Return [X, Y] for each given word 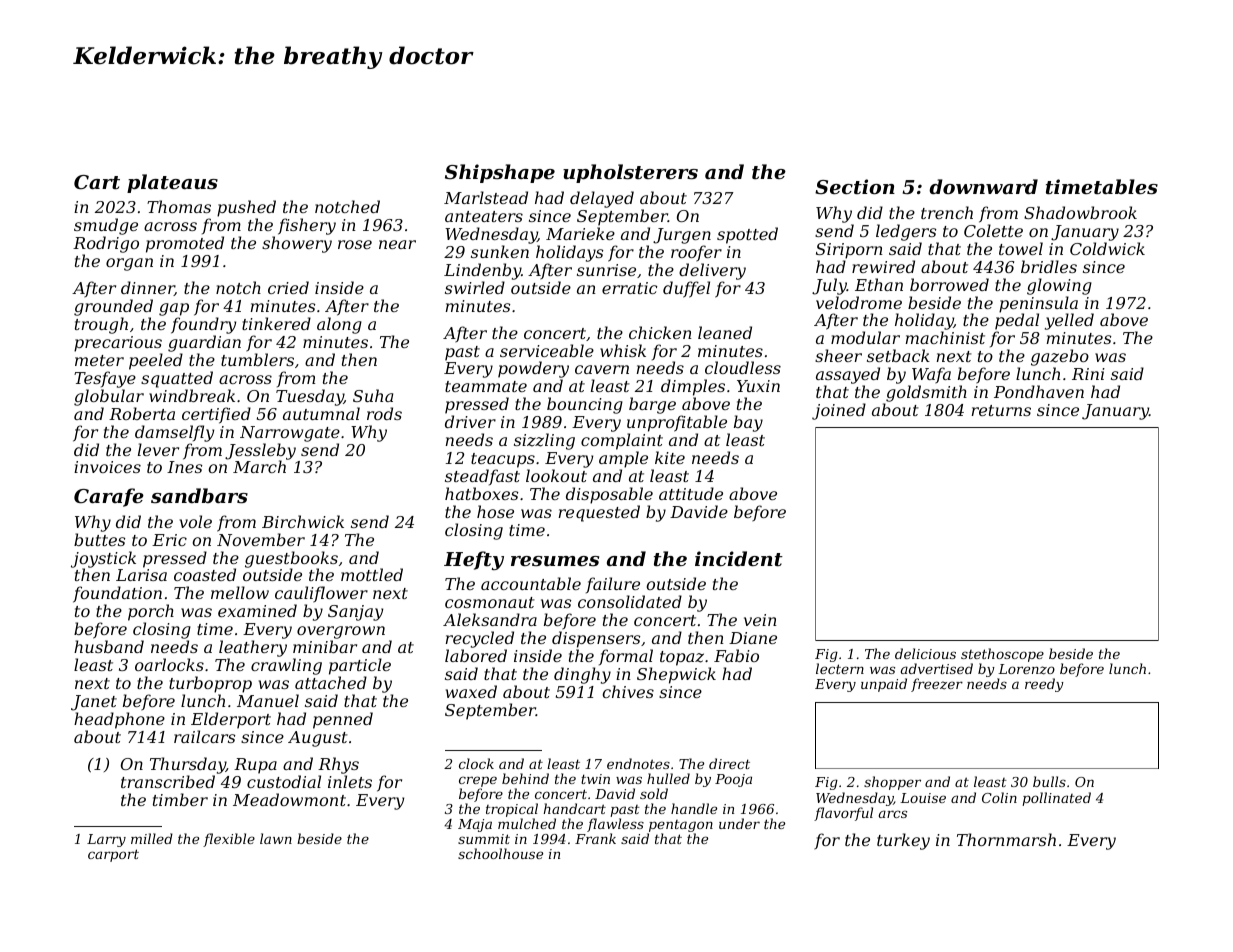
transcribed [168, 781]
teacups [503, 460]
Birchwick [303, 521]
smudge [106, 226]
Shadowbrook [1080, 212]
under [739, 823]
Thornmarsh [1006, 839]
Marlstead [486, 197]
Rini [1088, 374]
